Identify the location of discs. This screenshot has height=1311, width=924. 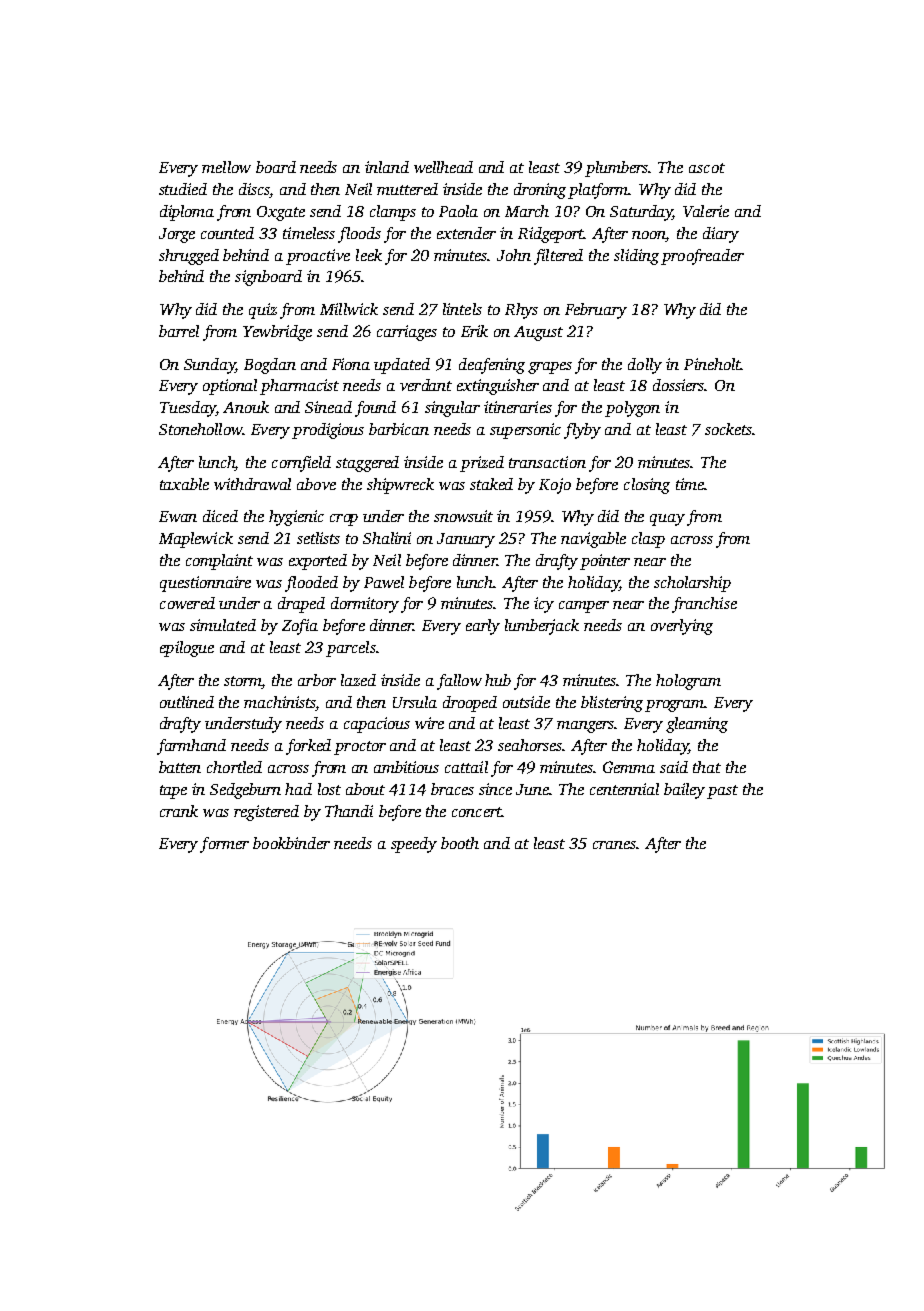
(254, 190).
